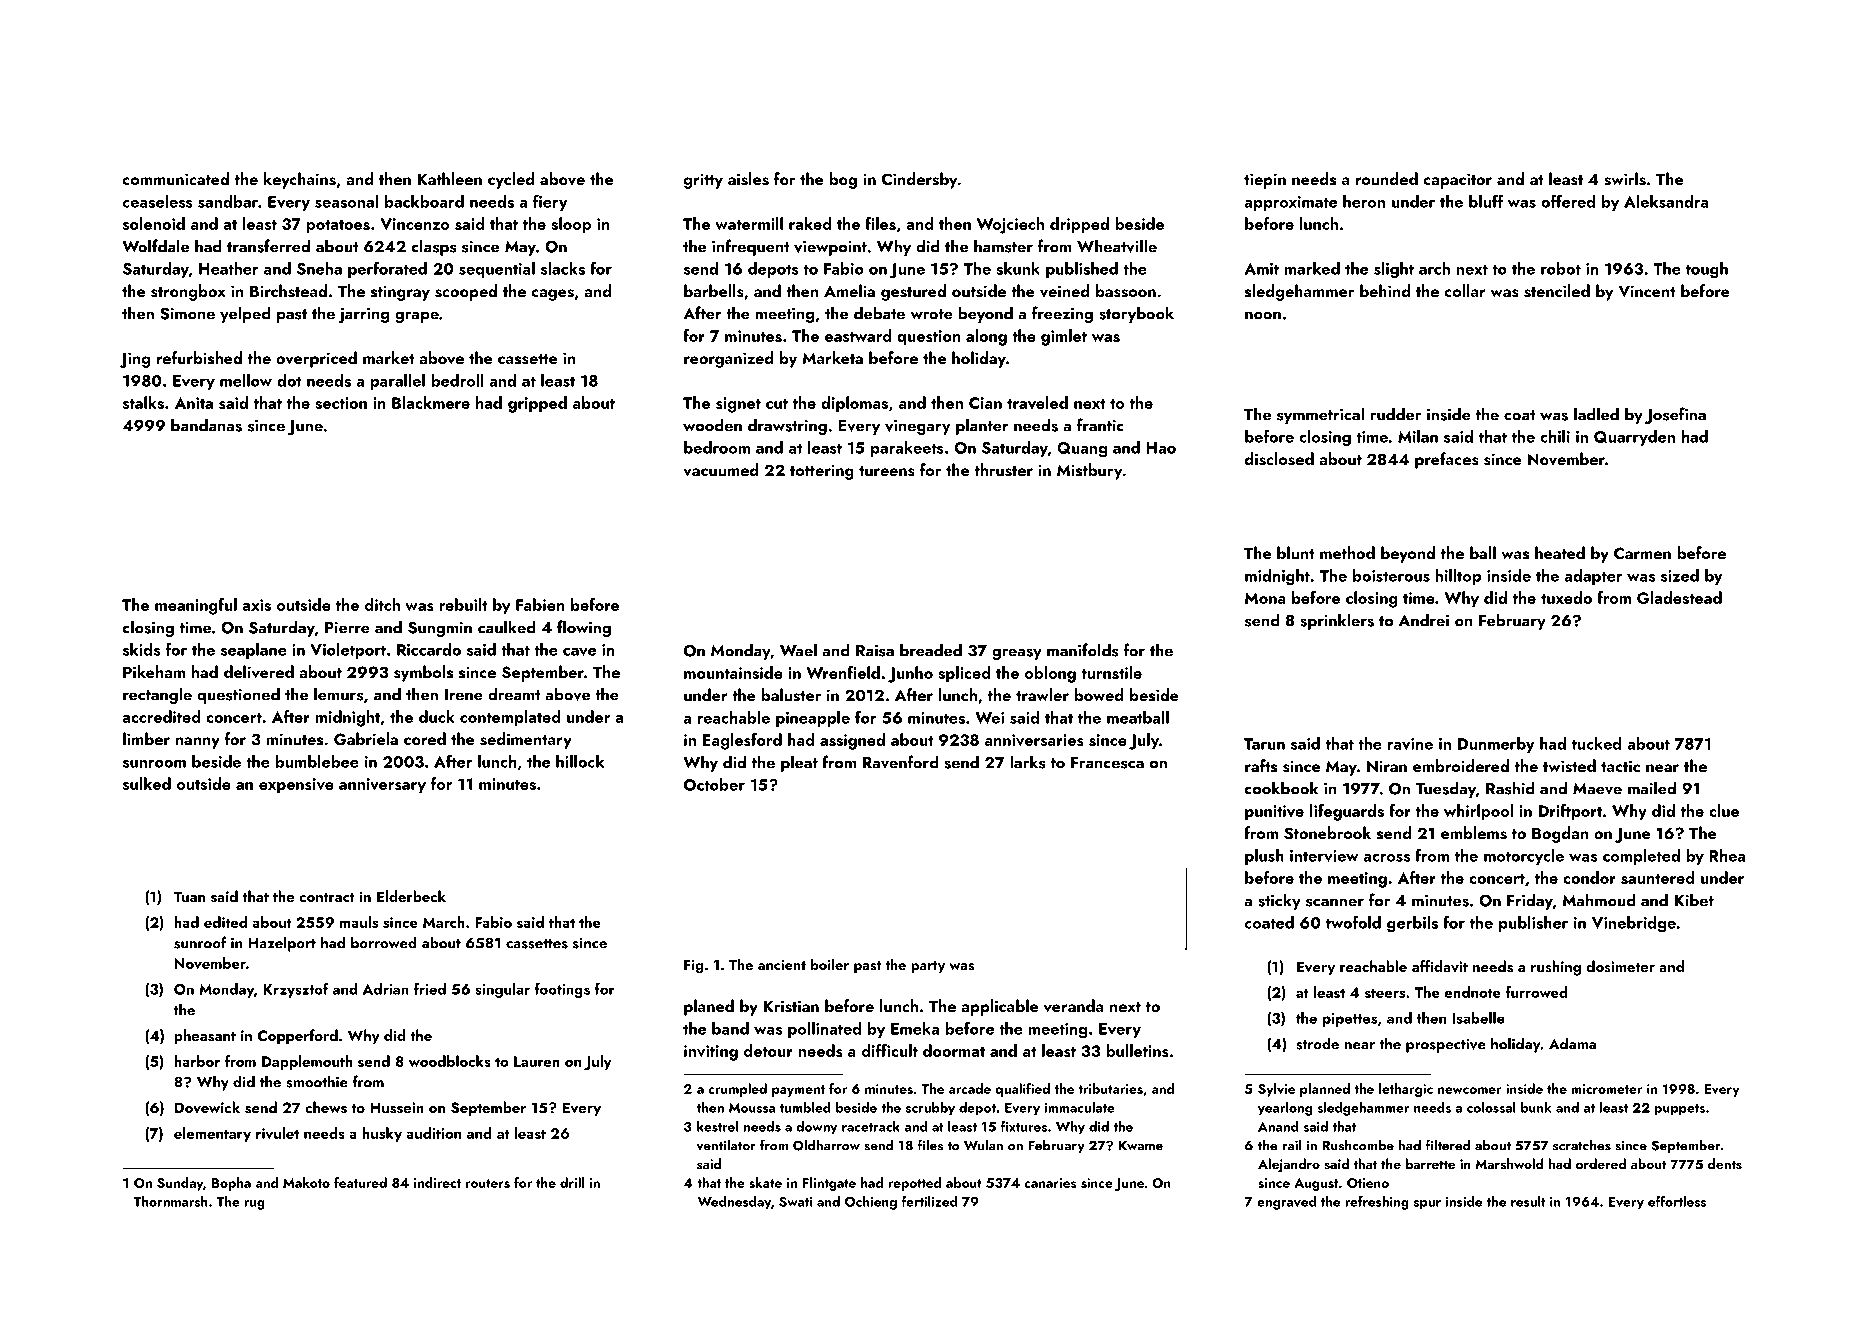  Describe the element at coordinates (449, 178) in the screenshot. I see `Kathleen` at that location.
